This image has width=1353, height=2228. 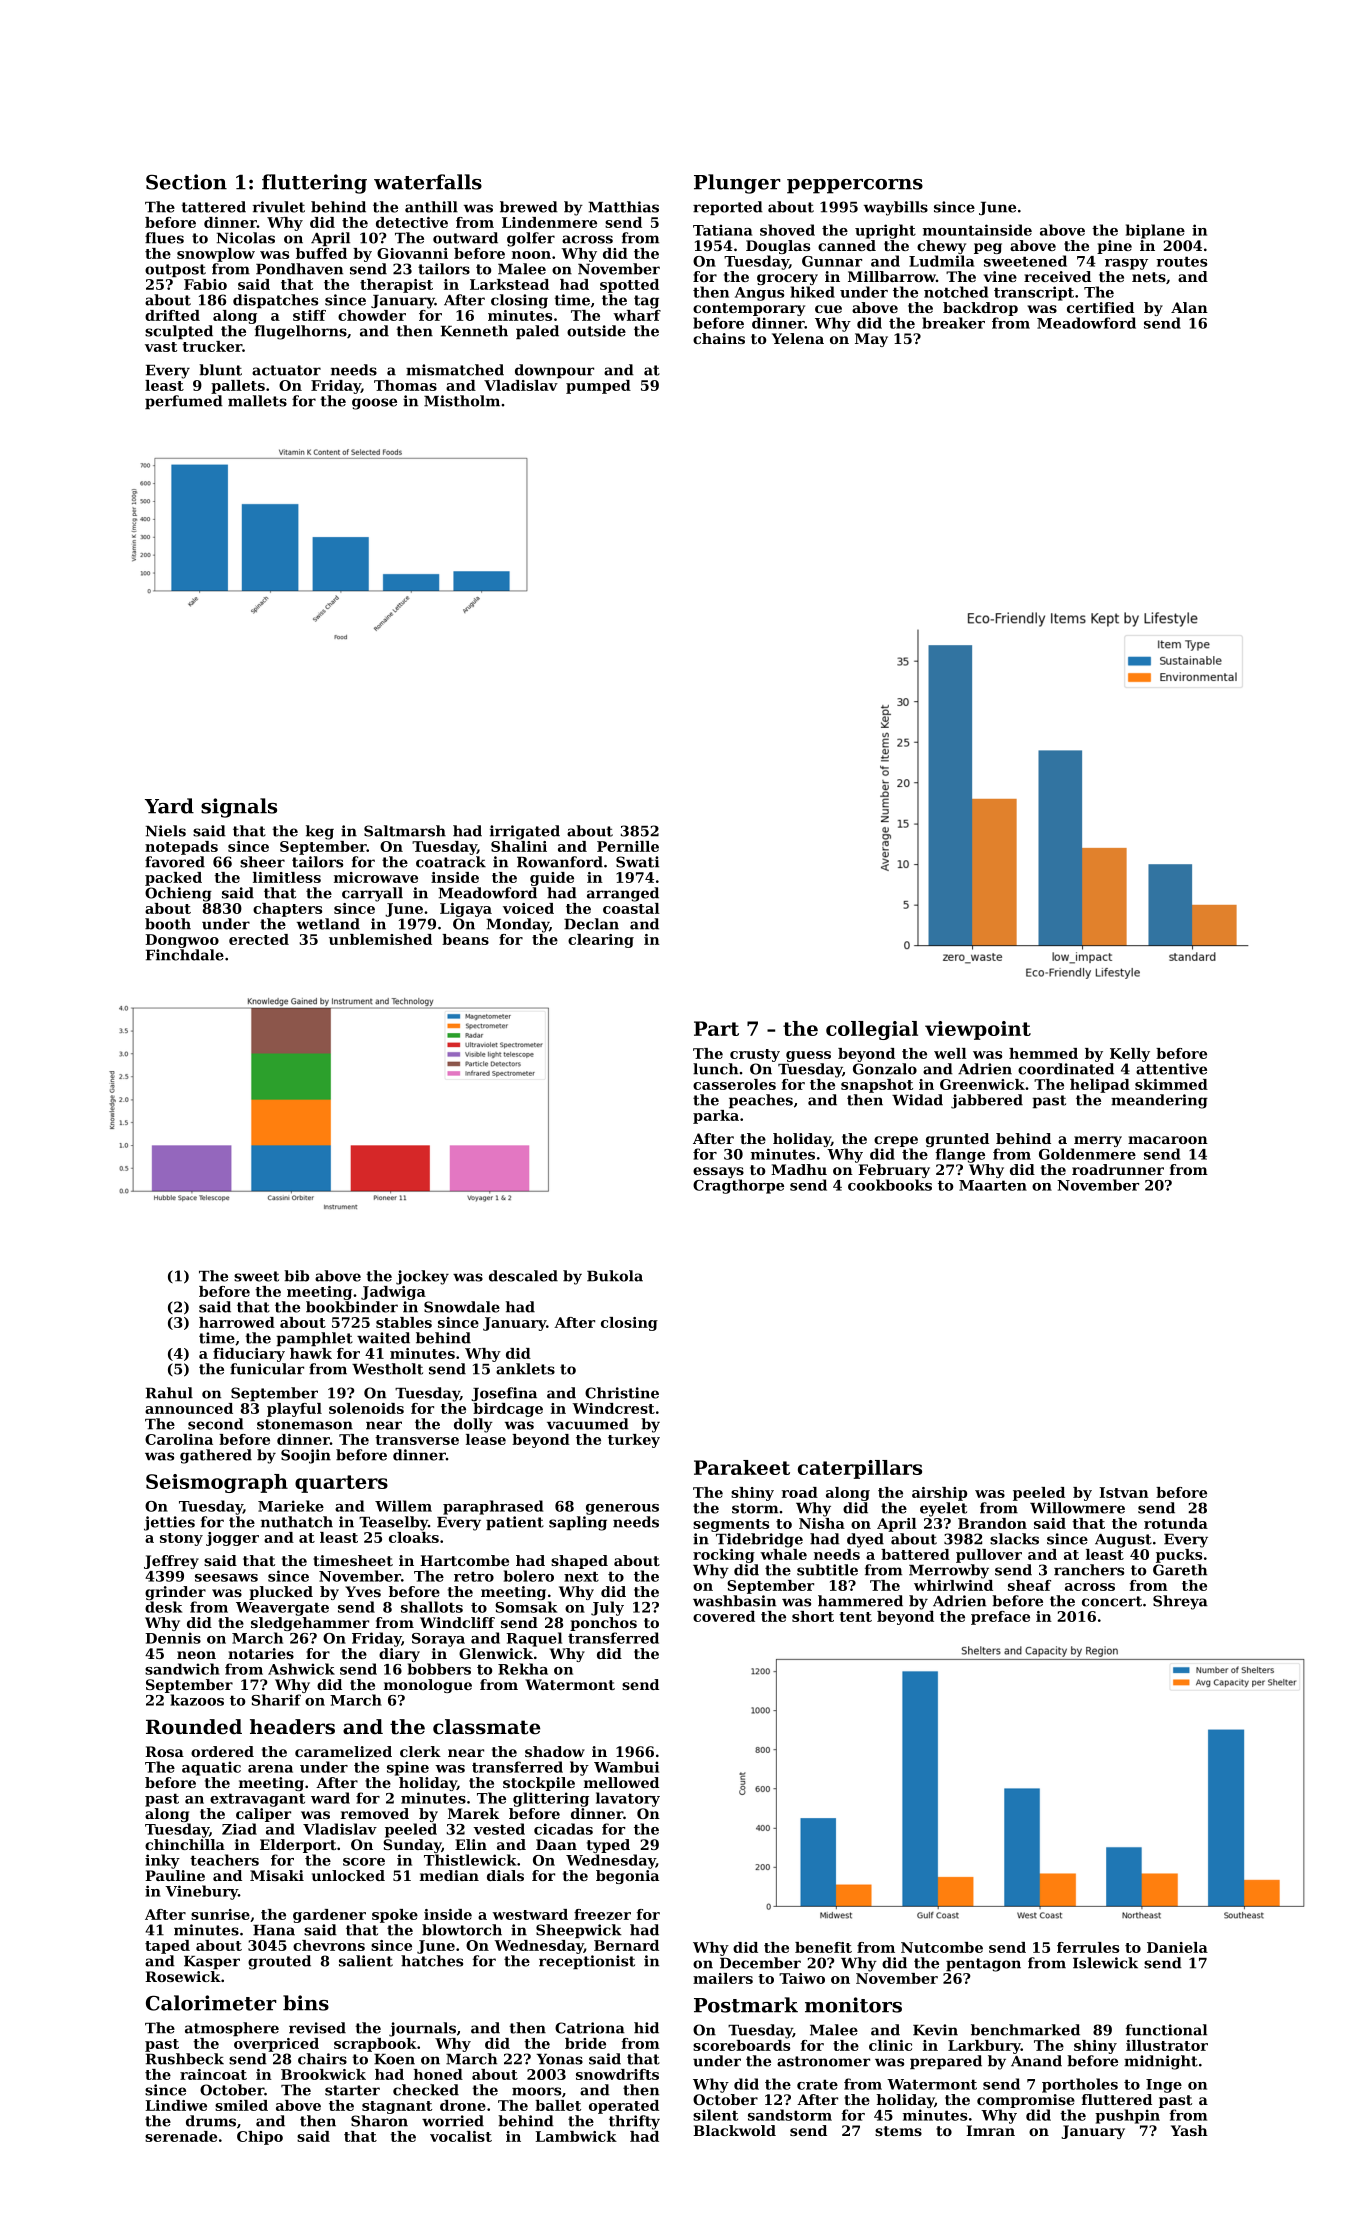 I want to click on eyelet, so click(x=943, y=1509).
